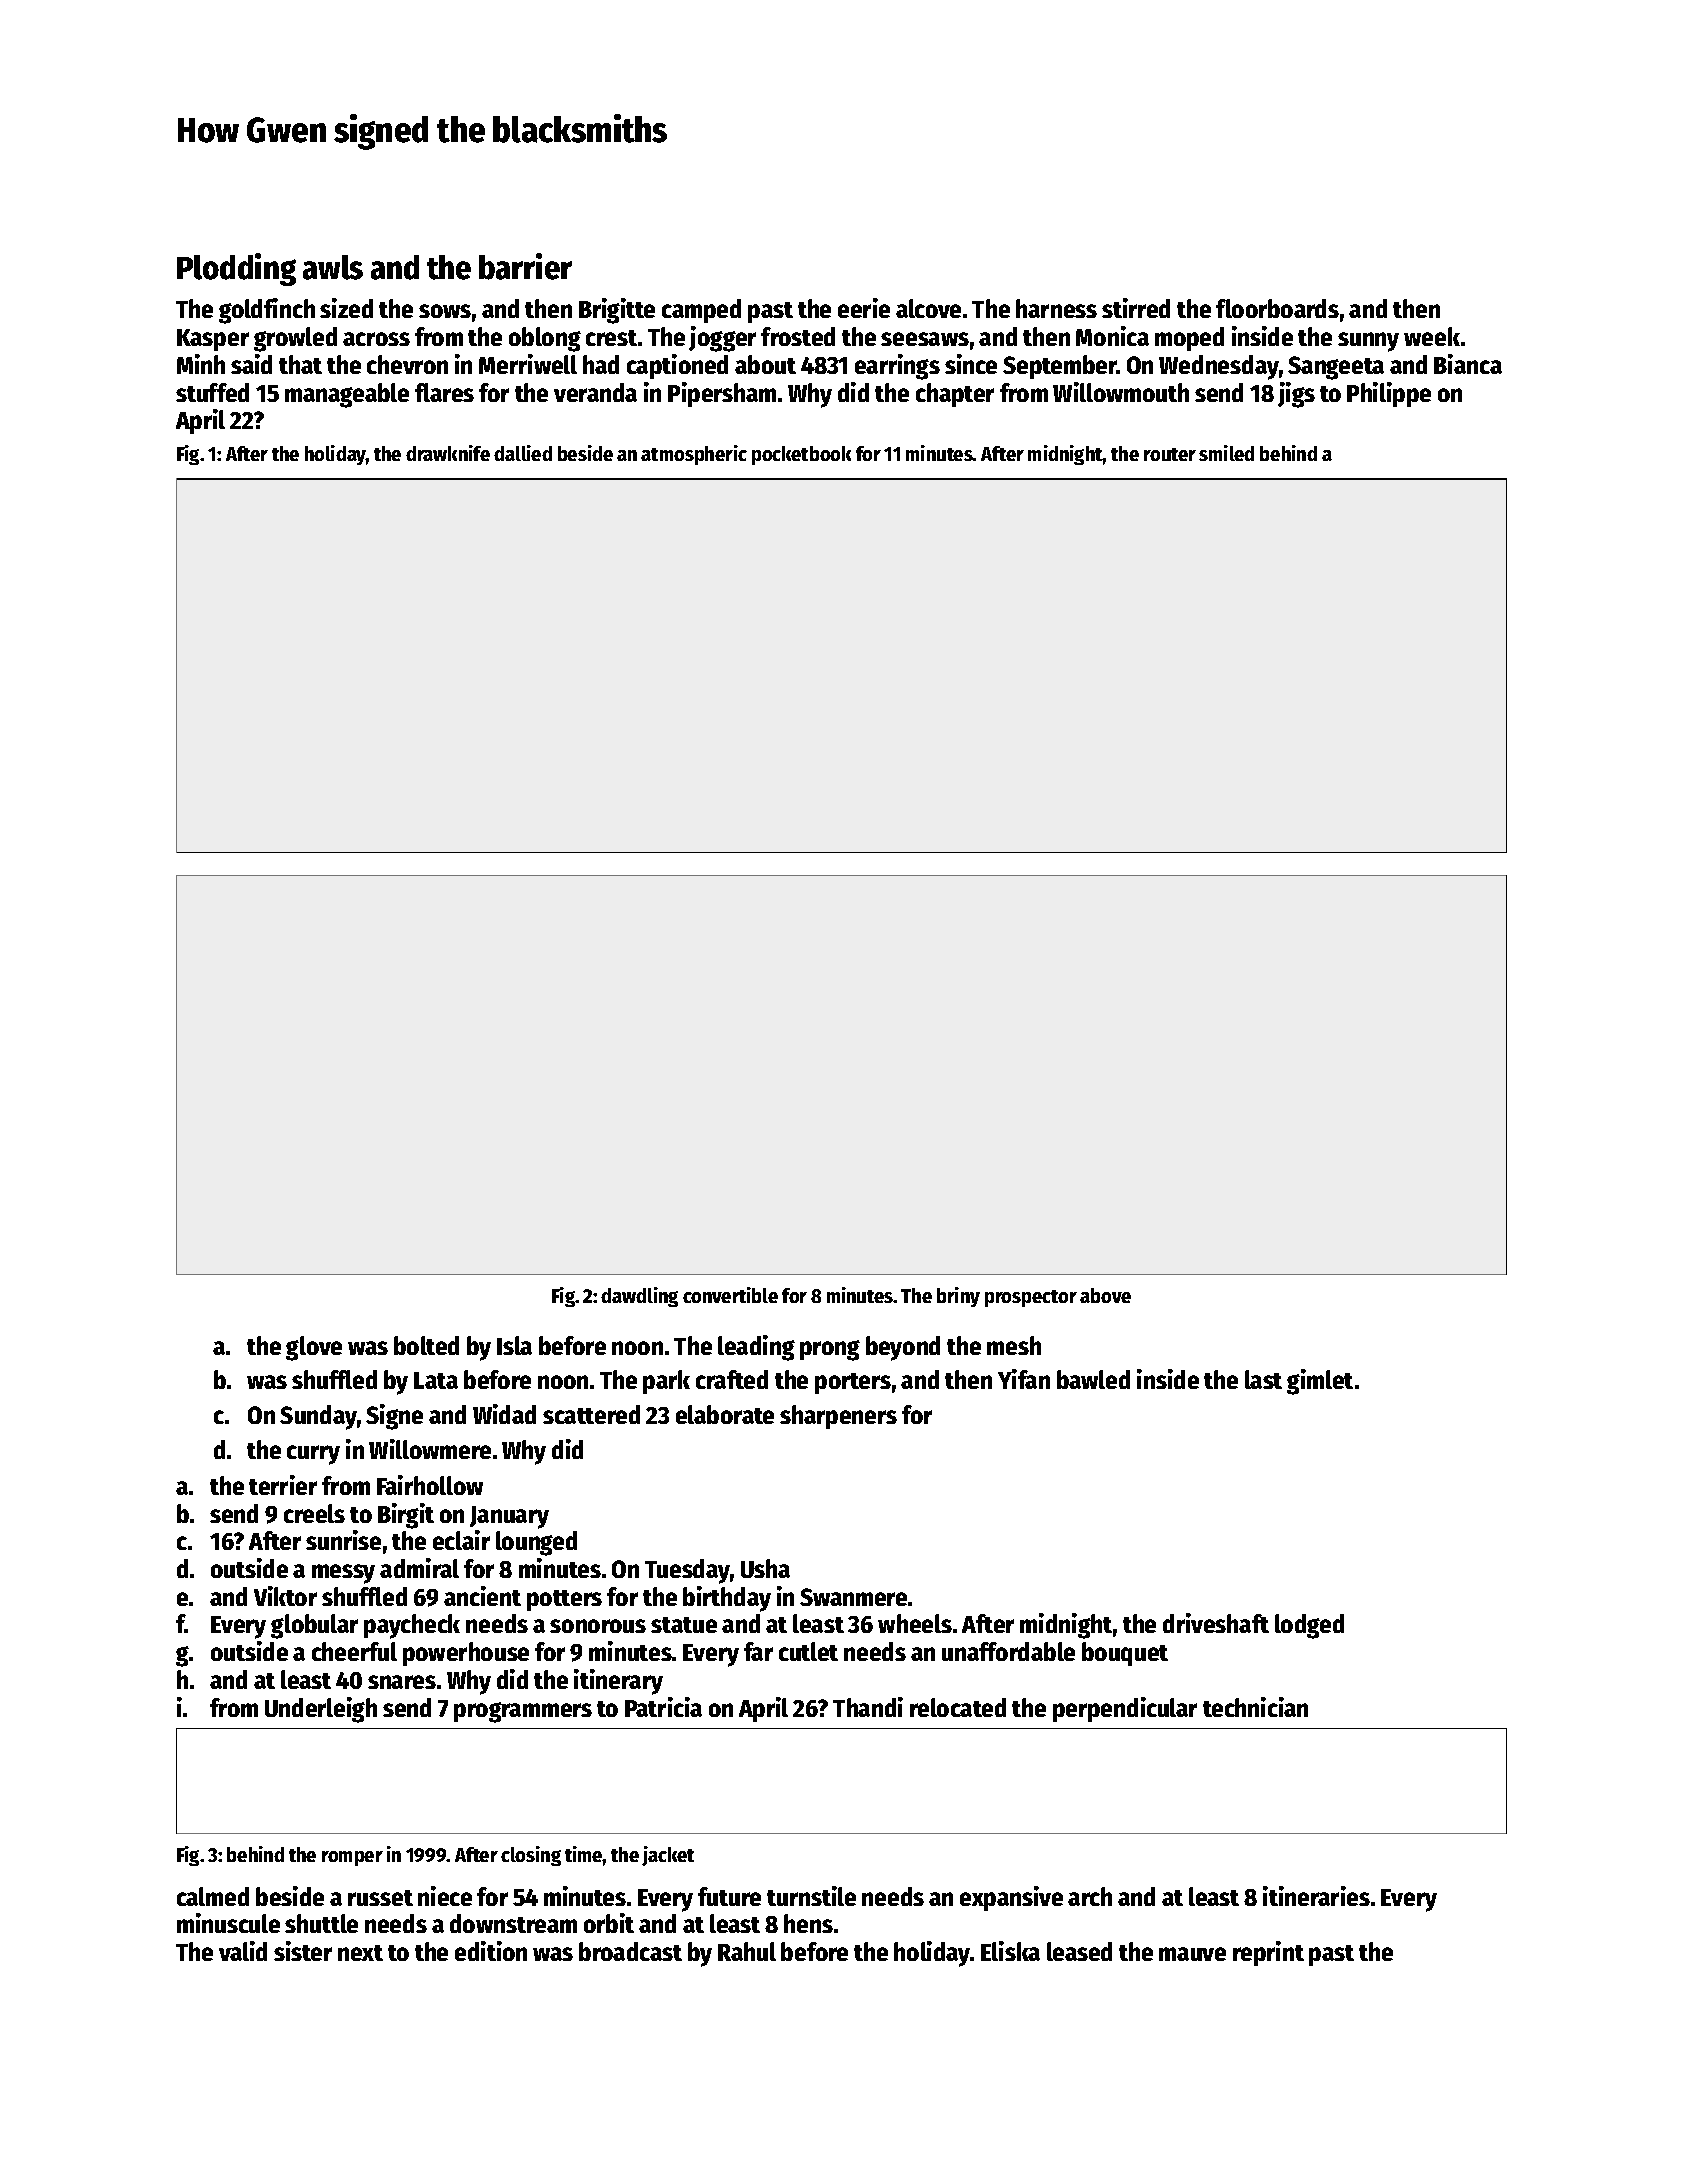  I want to click on bouquet, so click(1125, 1654).
